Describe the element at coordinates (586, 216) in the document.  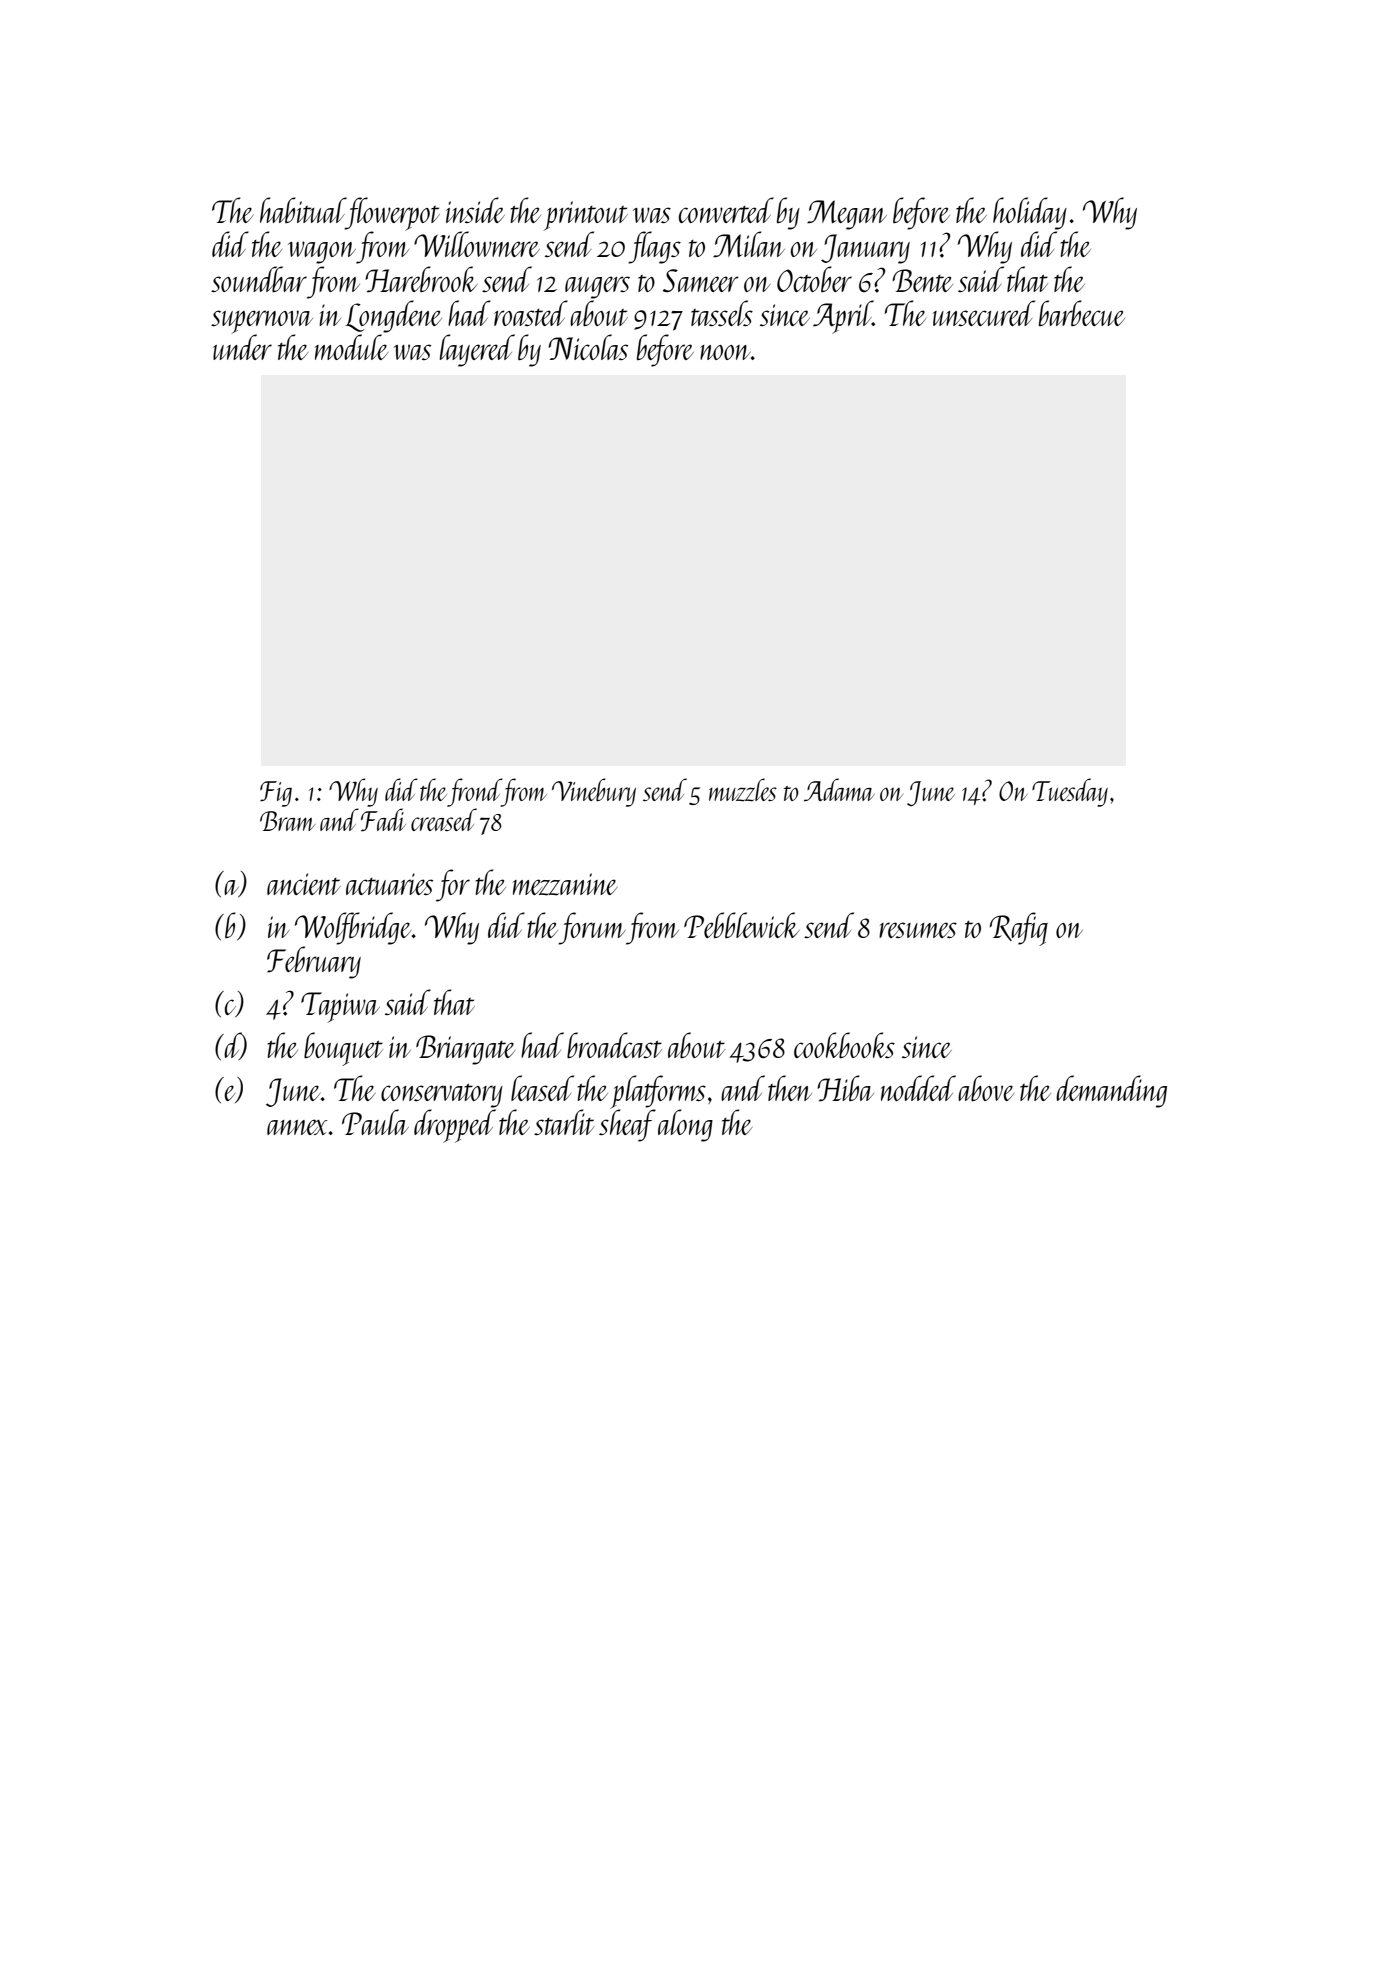
I see `printout` at that location.
